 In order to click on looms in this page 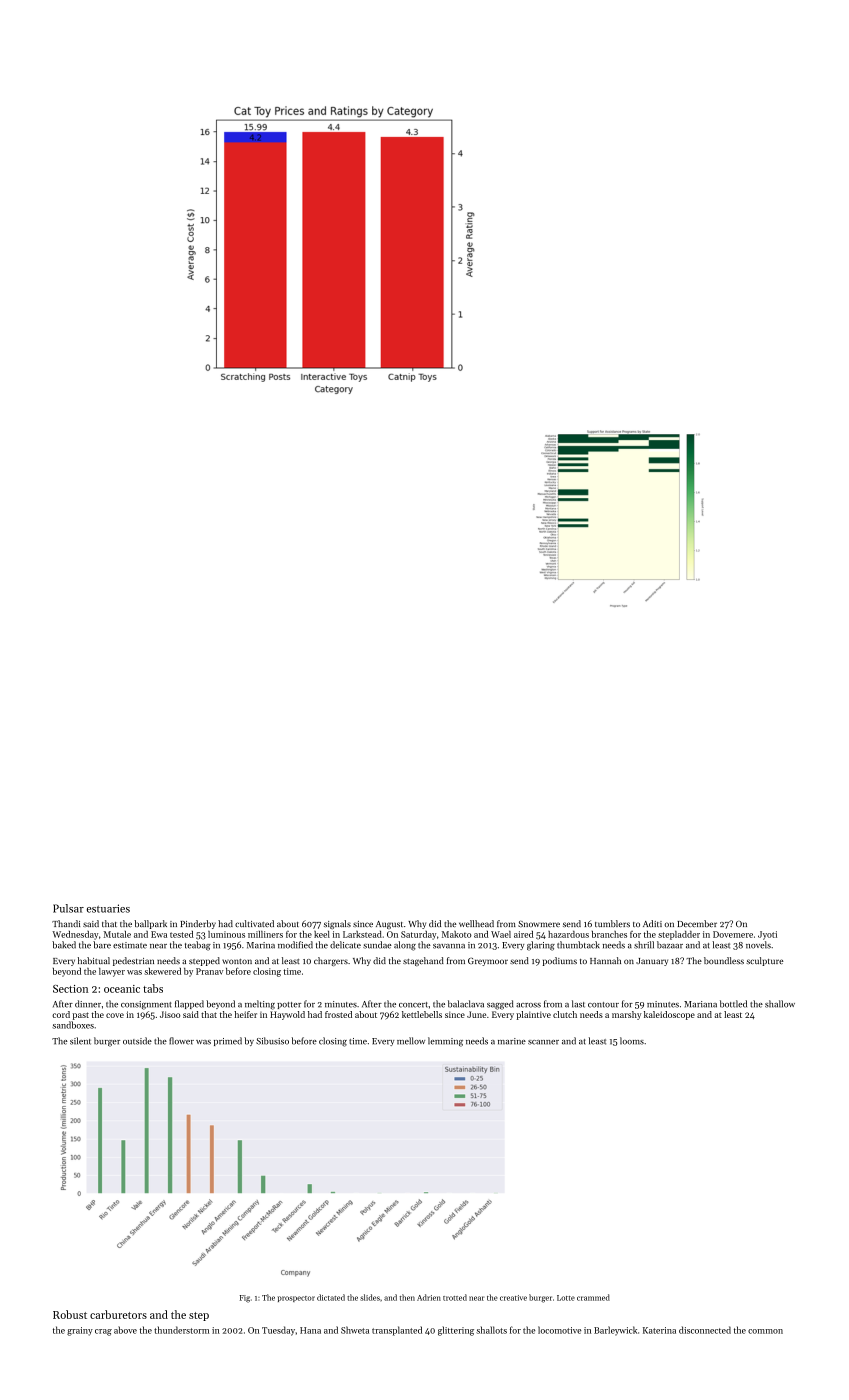, I will do `click(632, 1041)`.
